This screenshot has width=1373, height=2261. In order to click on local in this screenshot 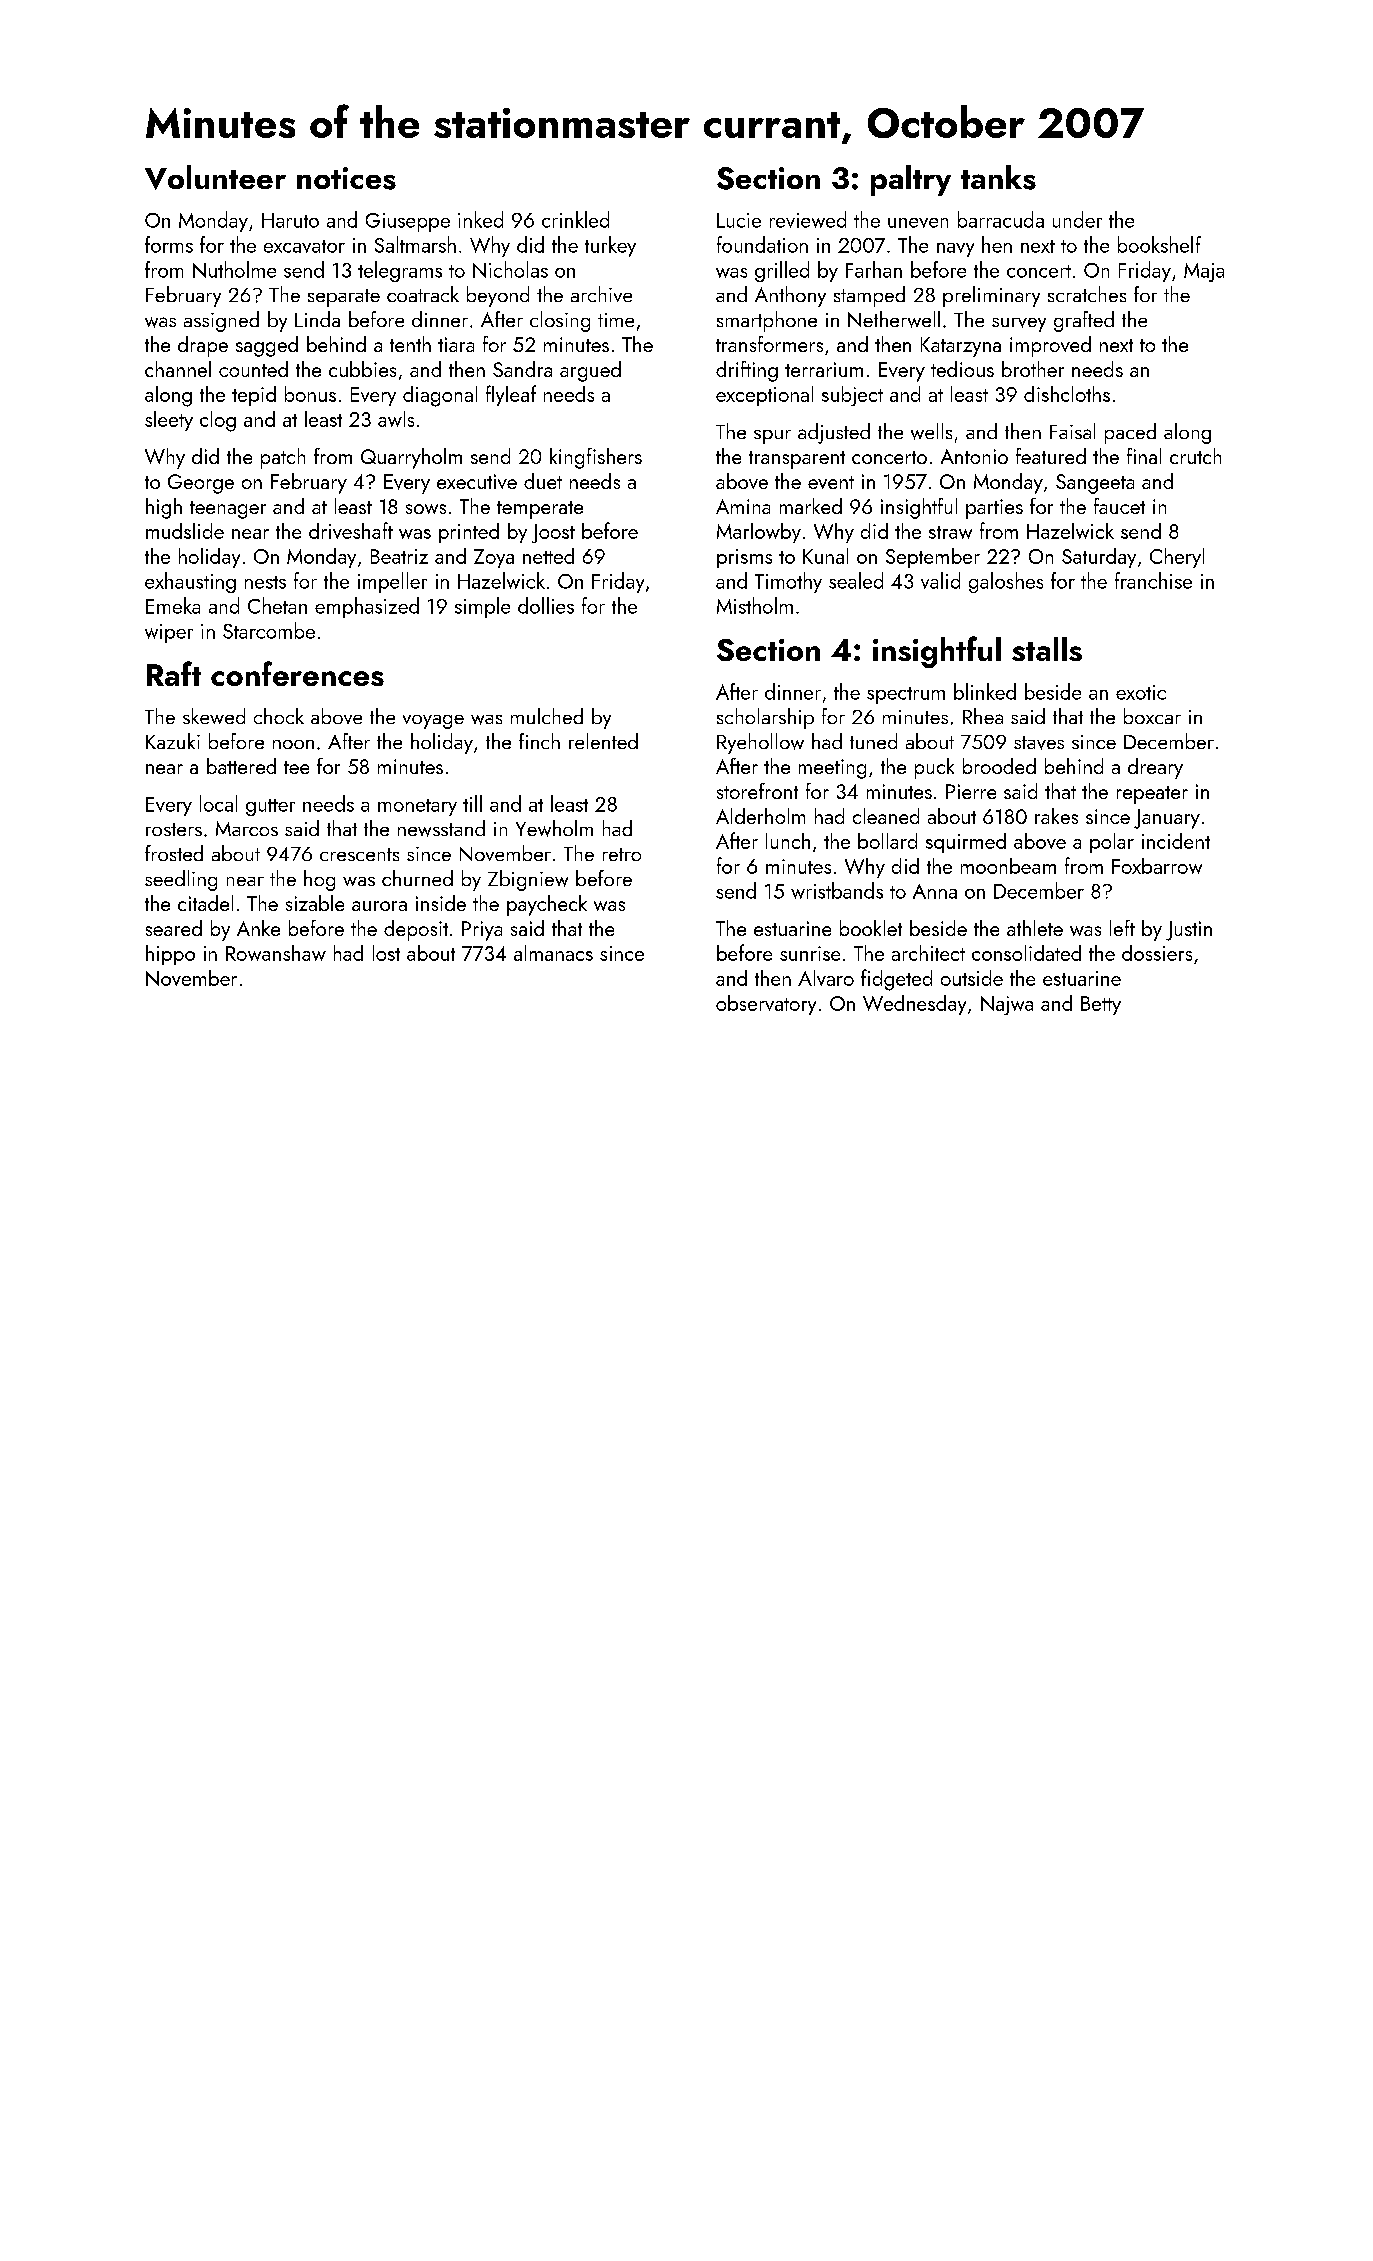, I will do `click(218, 803)`.
